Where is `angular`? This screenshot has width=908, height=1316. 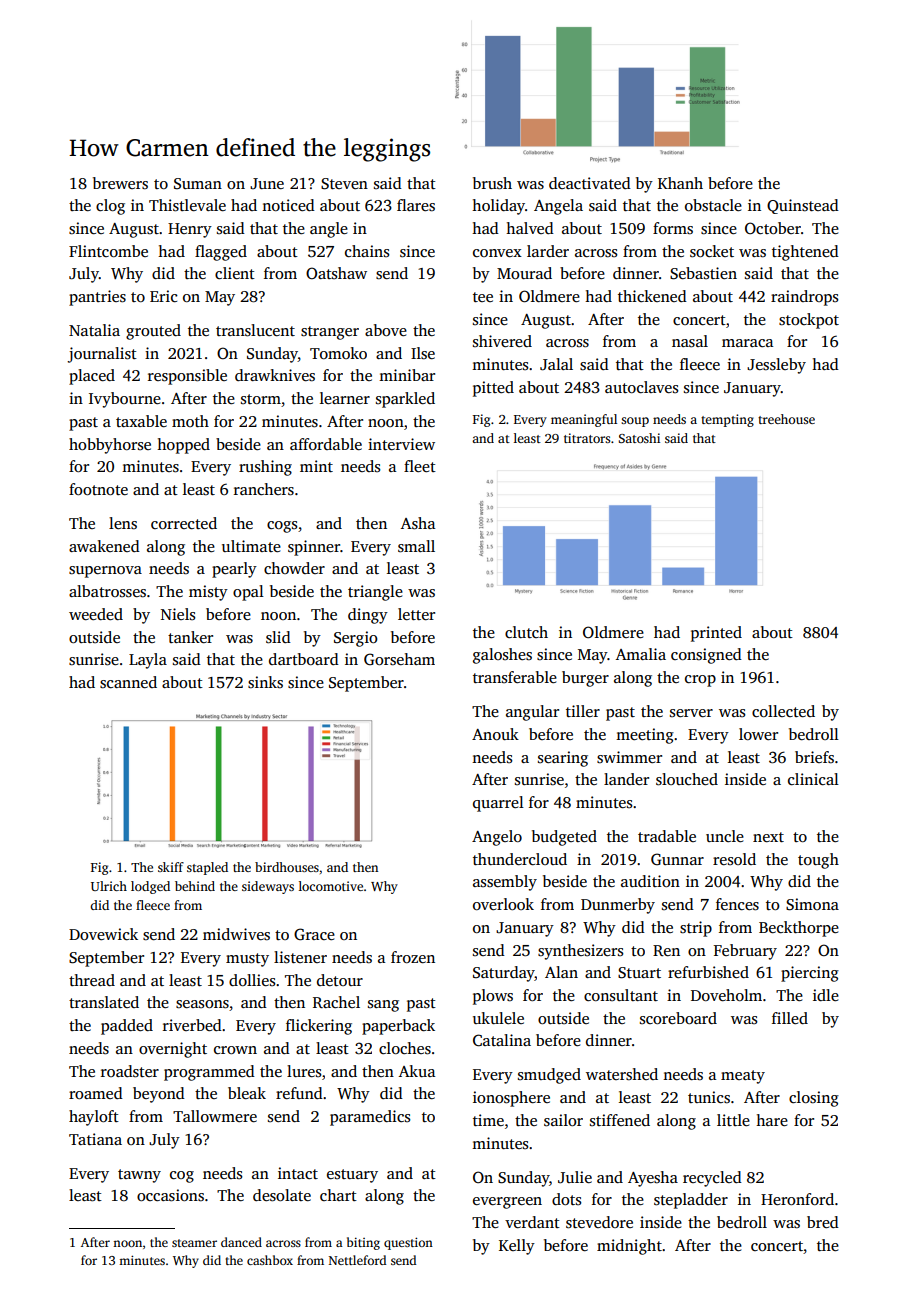
angular is located at coordinates (532, 713).
